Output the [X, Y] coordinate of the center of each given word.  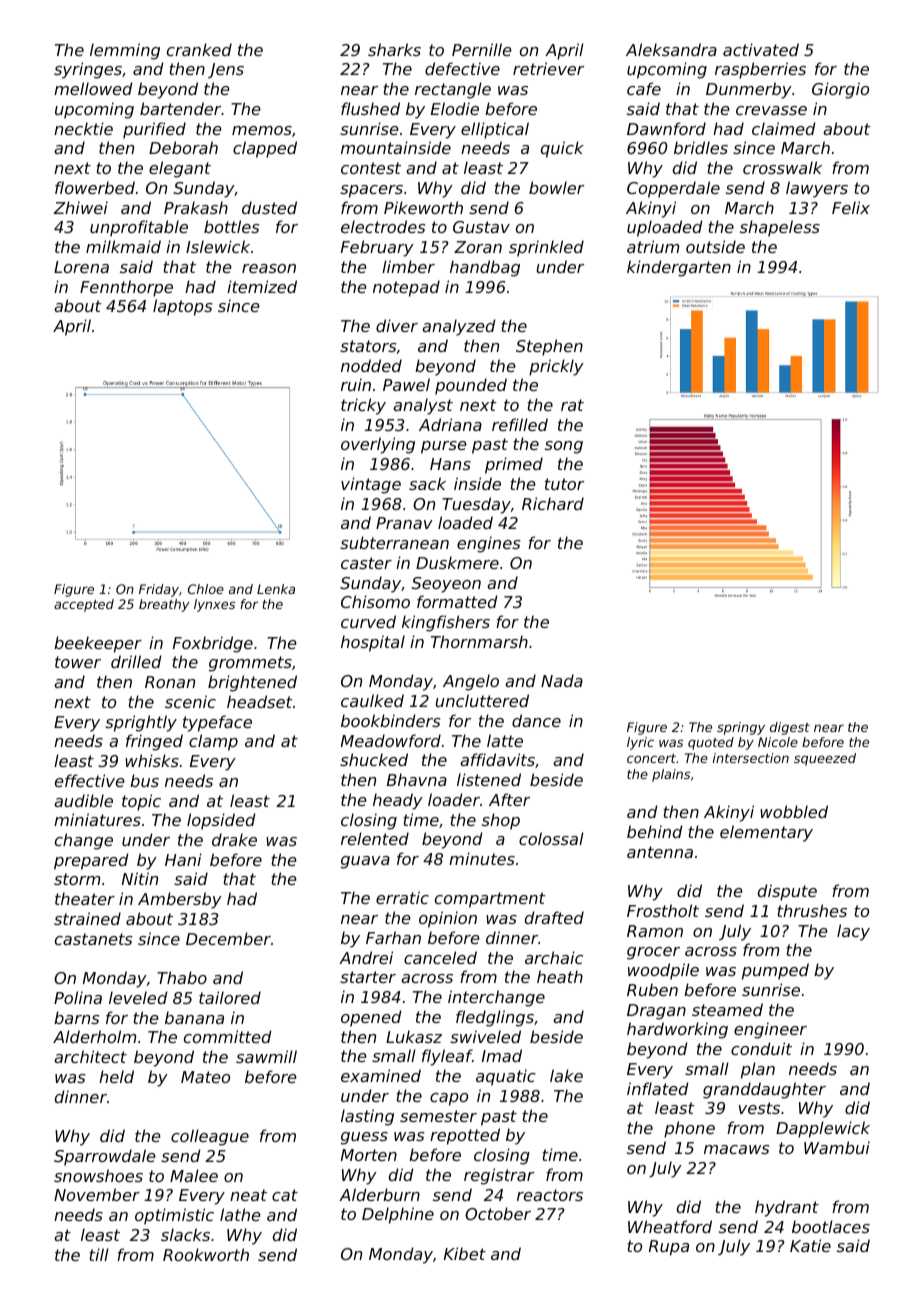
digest [790, 728]
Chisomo [375, 601]
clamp [213, 742]
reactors [550, 1195]
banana [194, 1017]
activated [761, 49]
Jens [226, 70]
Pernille [482, 49]
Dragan [656, 1012]
